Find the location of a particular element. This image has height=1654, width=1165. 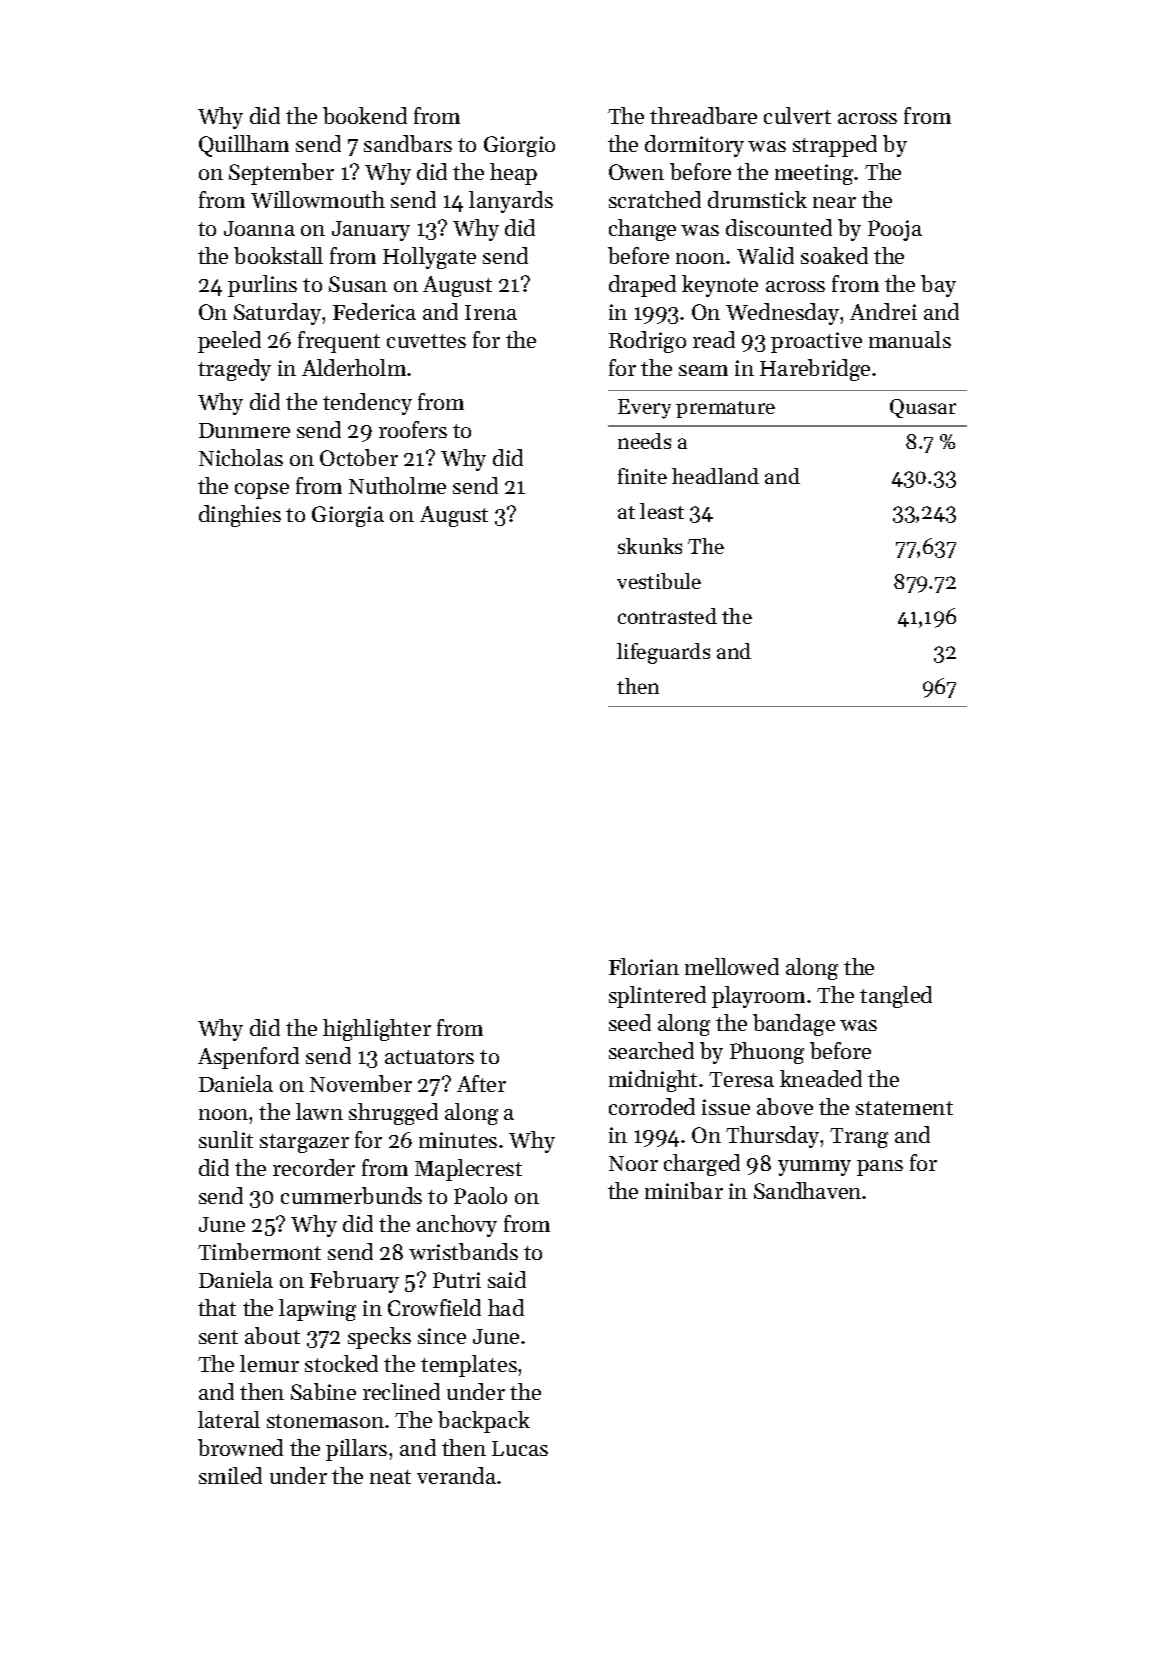

neat is located at coordinates (390, 1477).
